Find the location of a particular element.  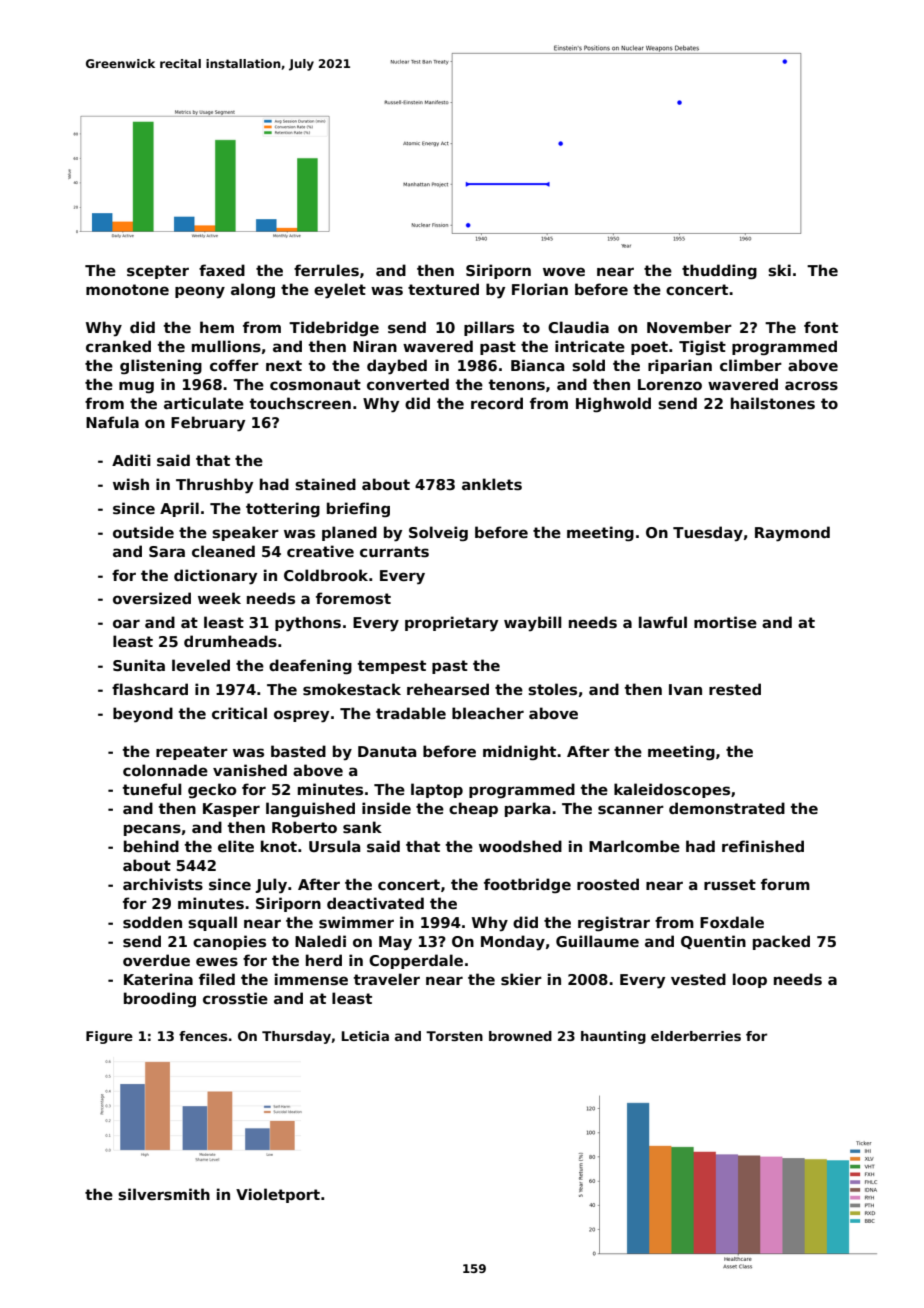

eyelet is located at coordinates (340, 291).
